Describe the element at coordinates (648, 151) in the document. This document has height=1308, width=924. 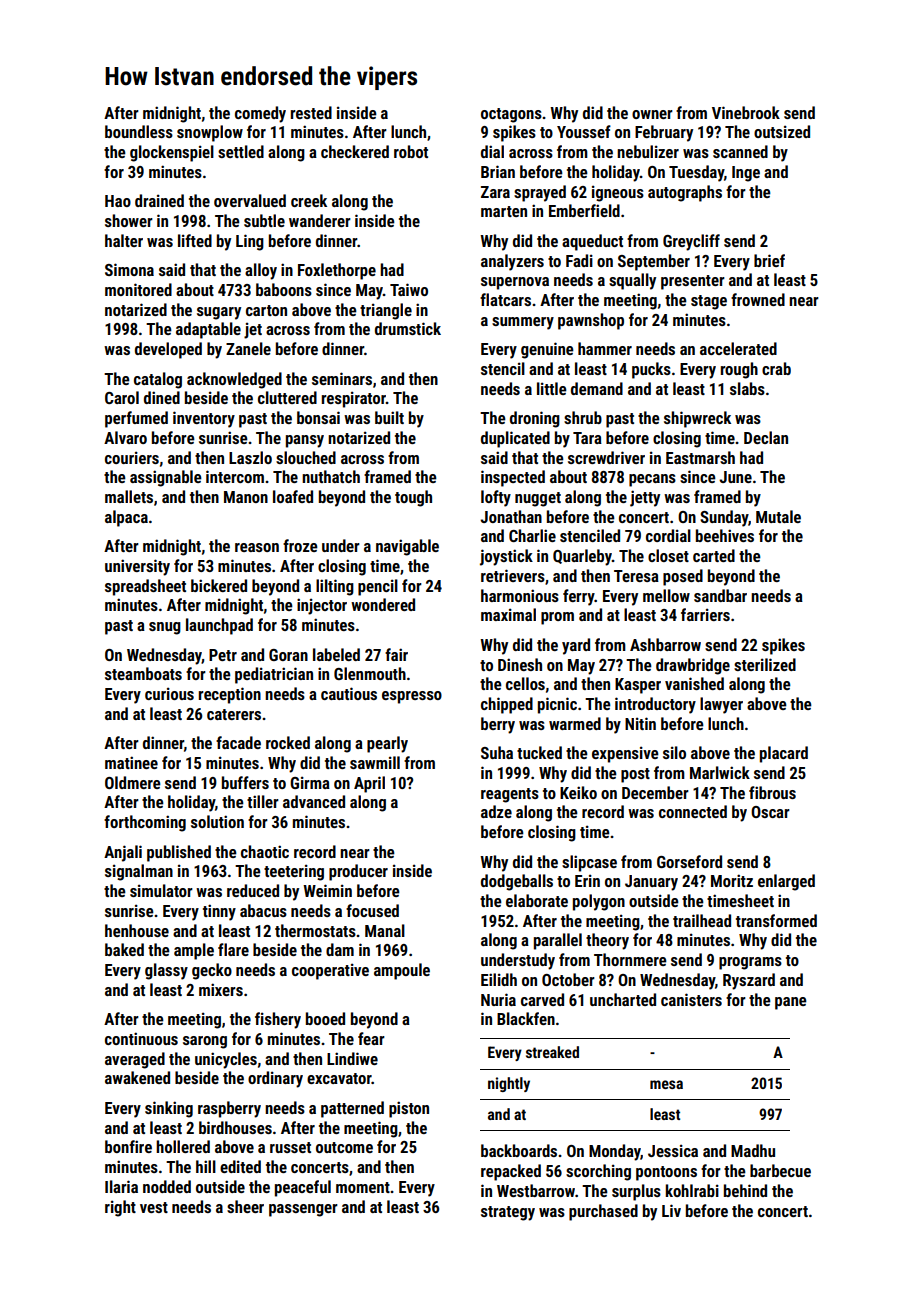
I see `nebulizer` at that location.
